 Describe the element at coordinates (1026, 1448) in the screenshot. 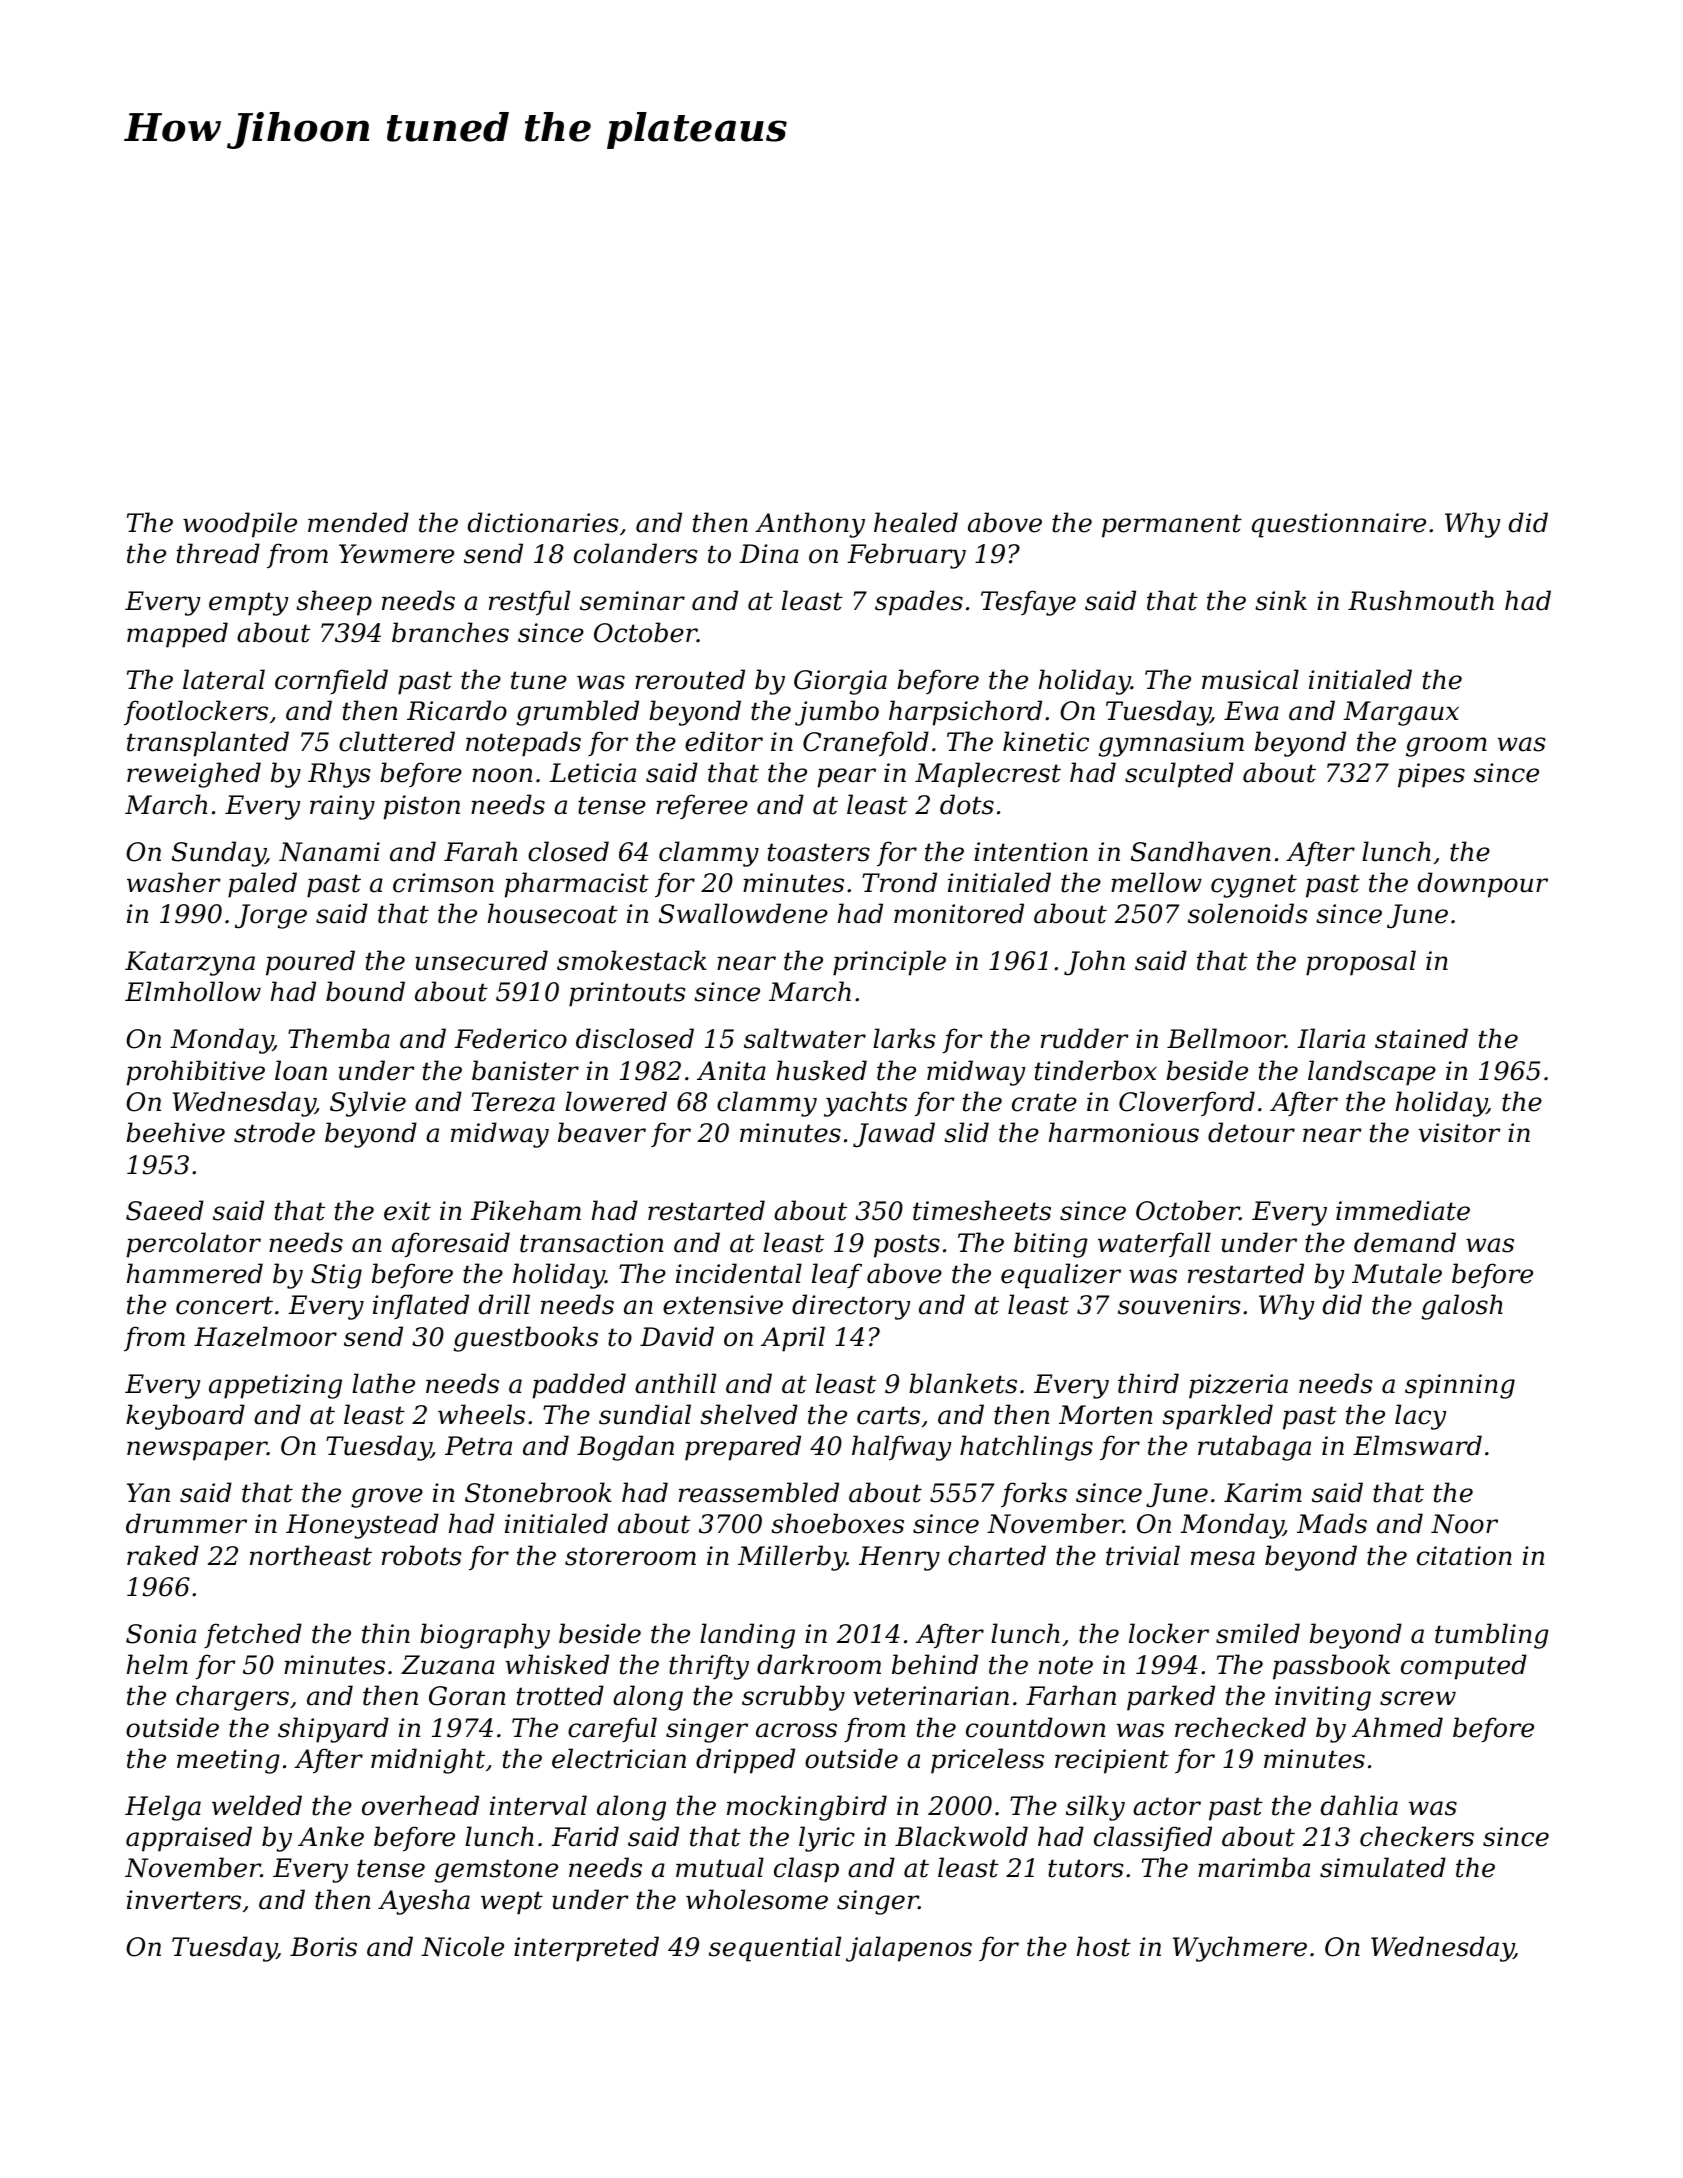

I see `hatchlings` at that location.
